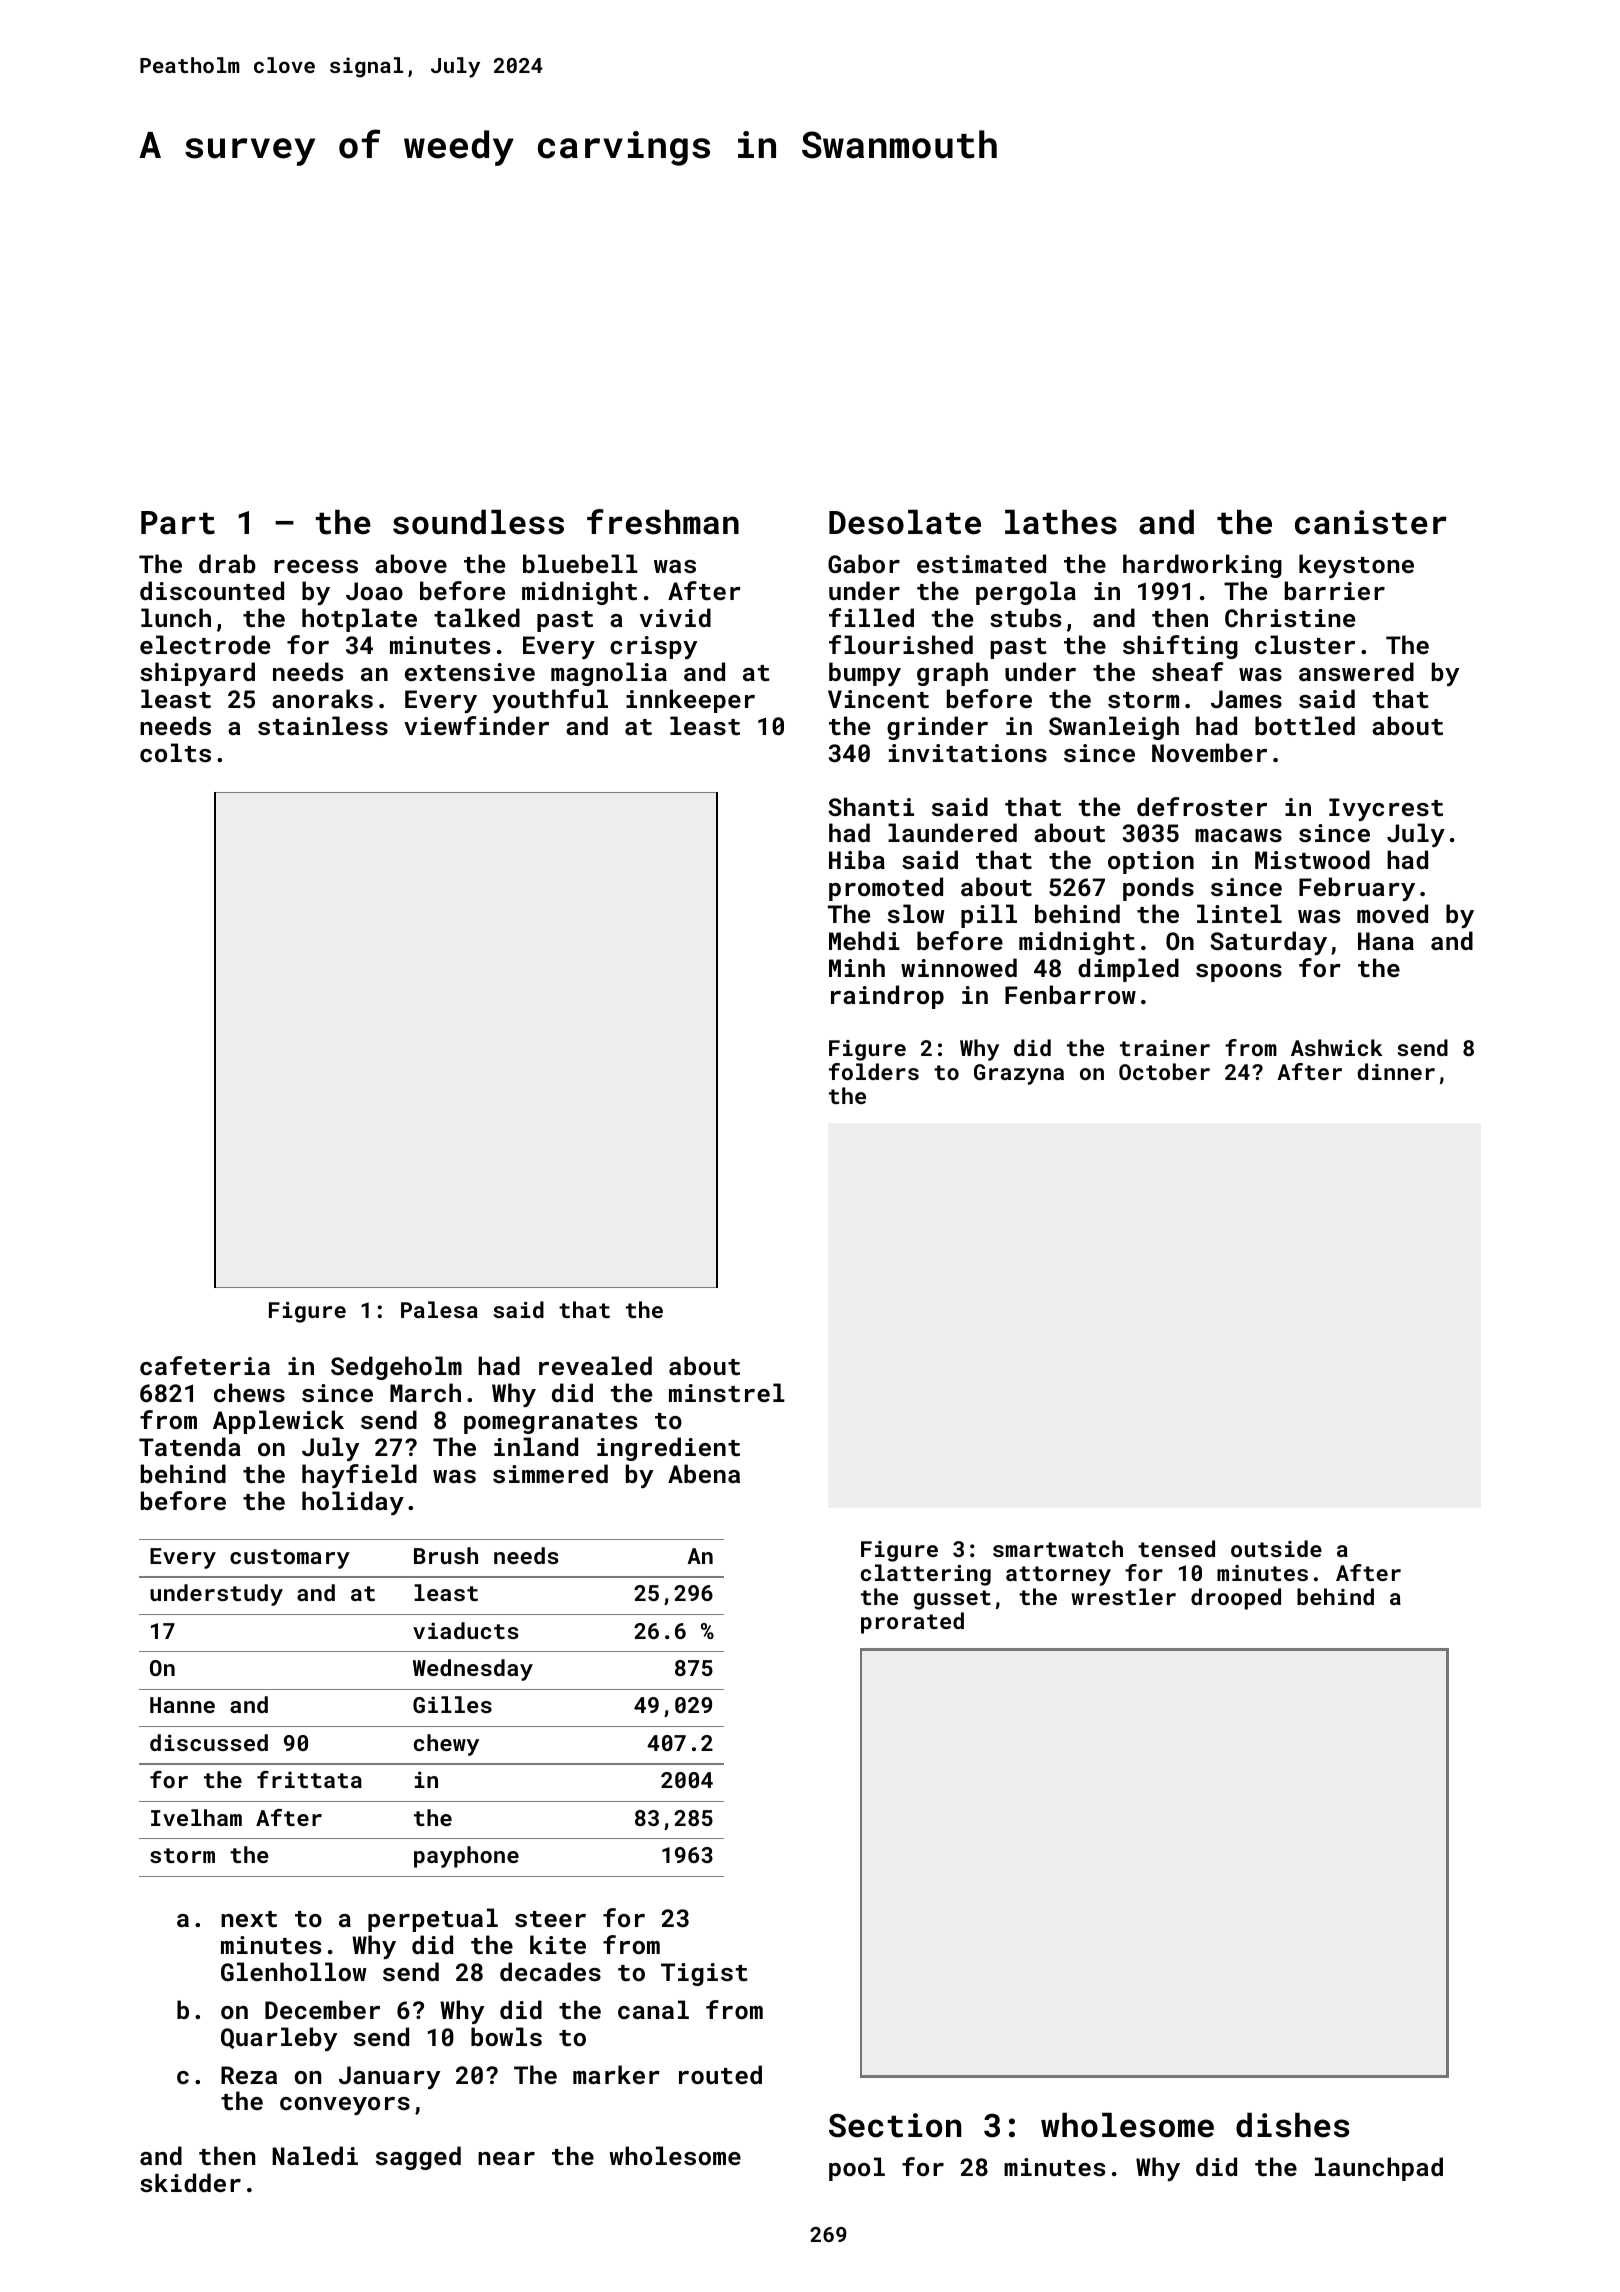  Describe the element at coordinates (466, 1630) in the screenshot. I see `viaducts` at that location.
